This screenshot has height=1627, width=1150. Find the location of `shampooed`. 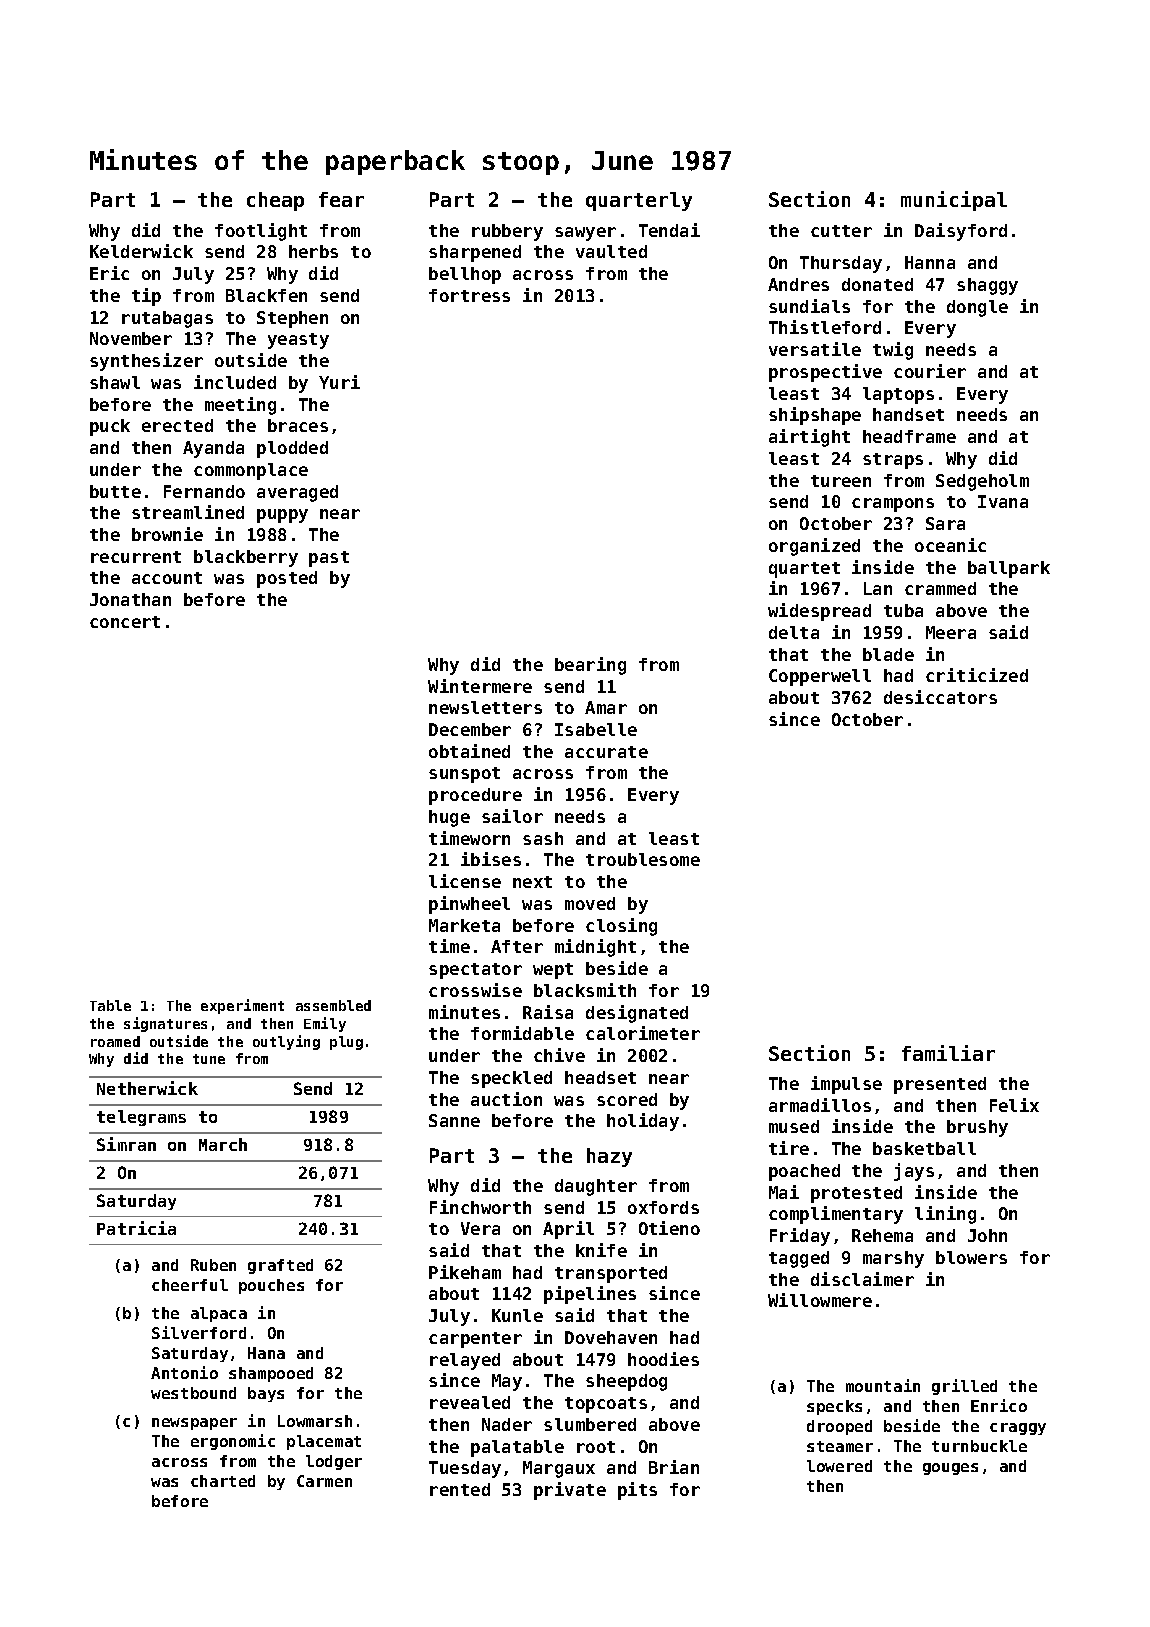

shampooed is located at coordinates (271, 1374).
